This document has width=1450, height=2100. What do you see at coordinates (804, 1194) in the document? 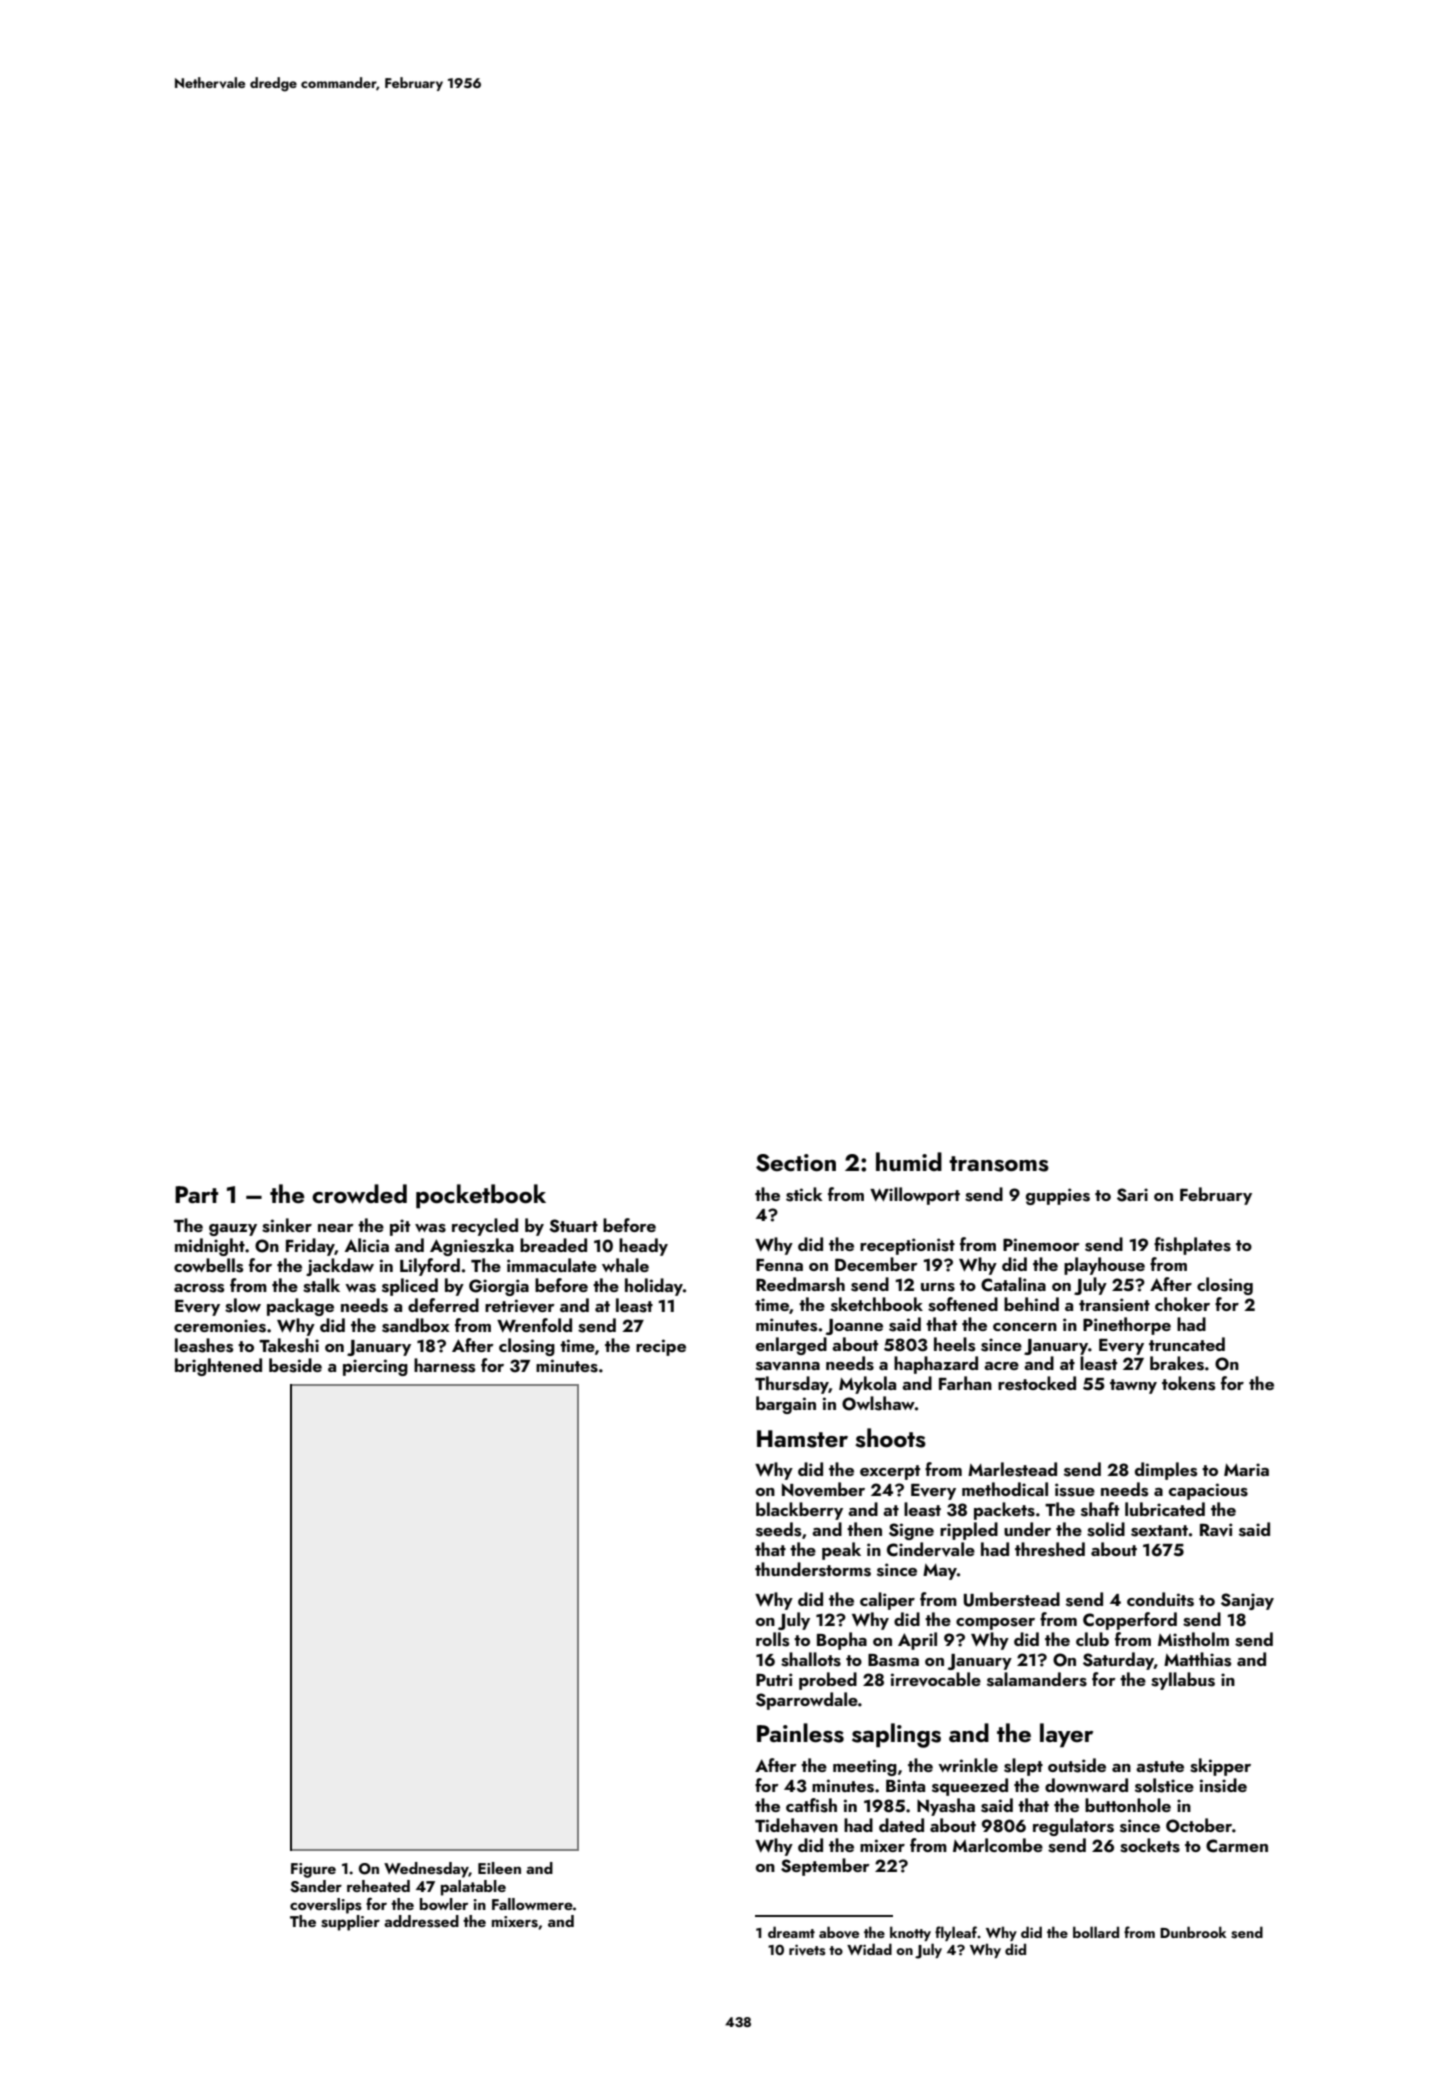
I see `stick` at bounding box center [804, 1194].
